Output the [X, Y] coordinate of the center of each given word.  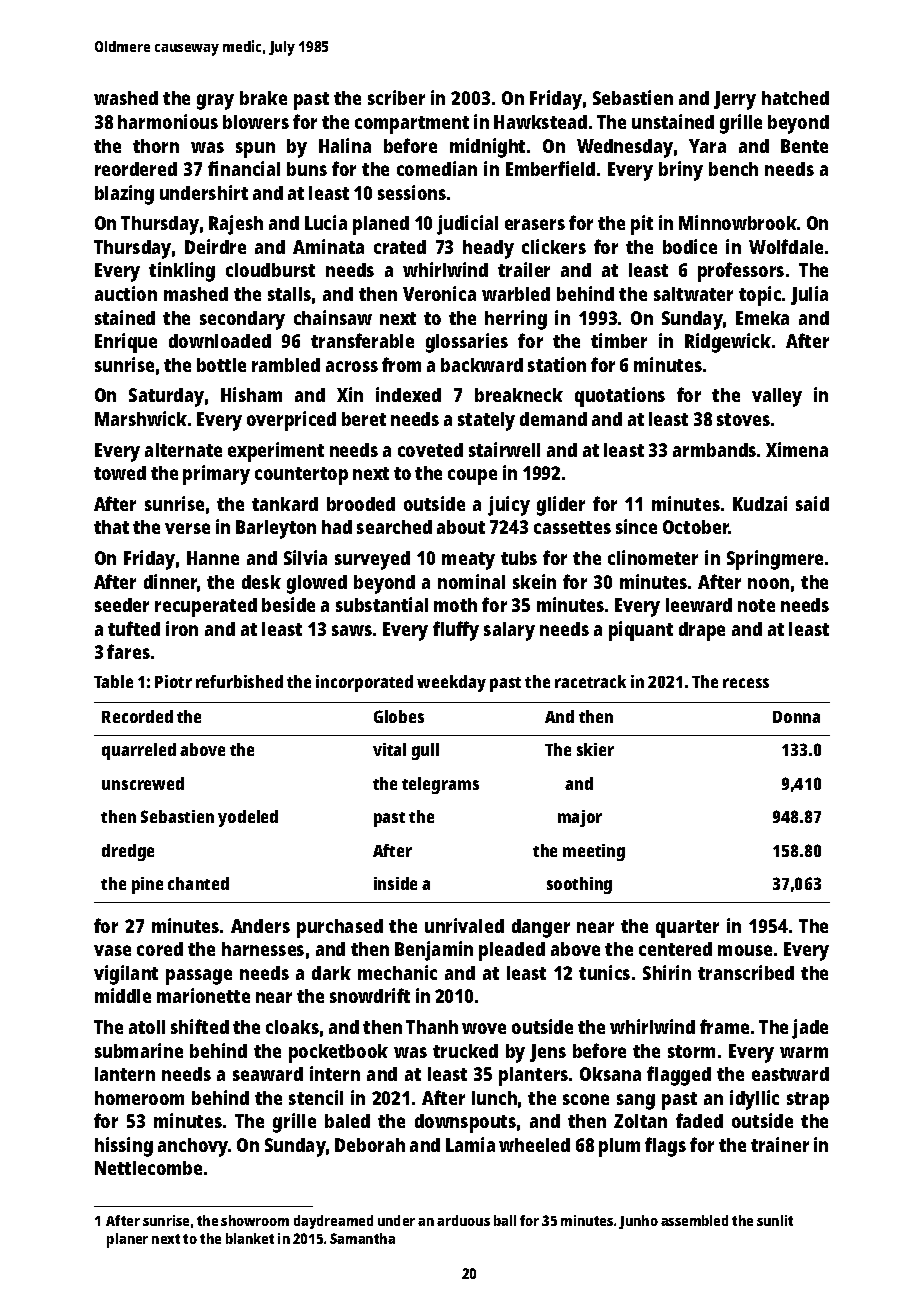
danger [541, 928]
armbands [714, 450]
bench [733, 169]
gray [215, 102]
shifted [200, 1026]
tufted [134, 628]
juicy [509, 506]
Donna [796, 717]
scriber [396, 97]
